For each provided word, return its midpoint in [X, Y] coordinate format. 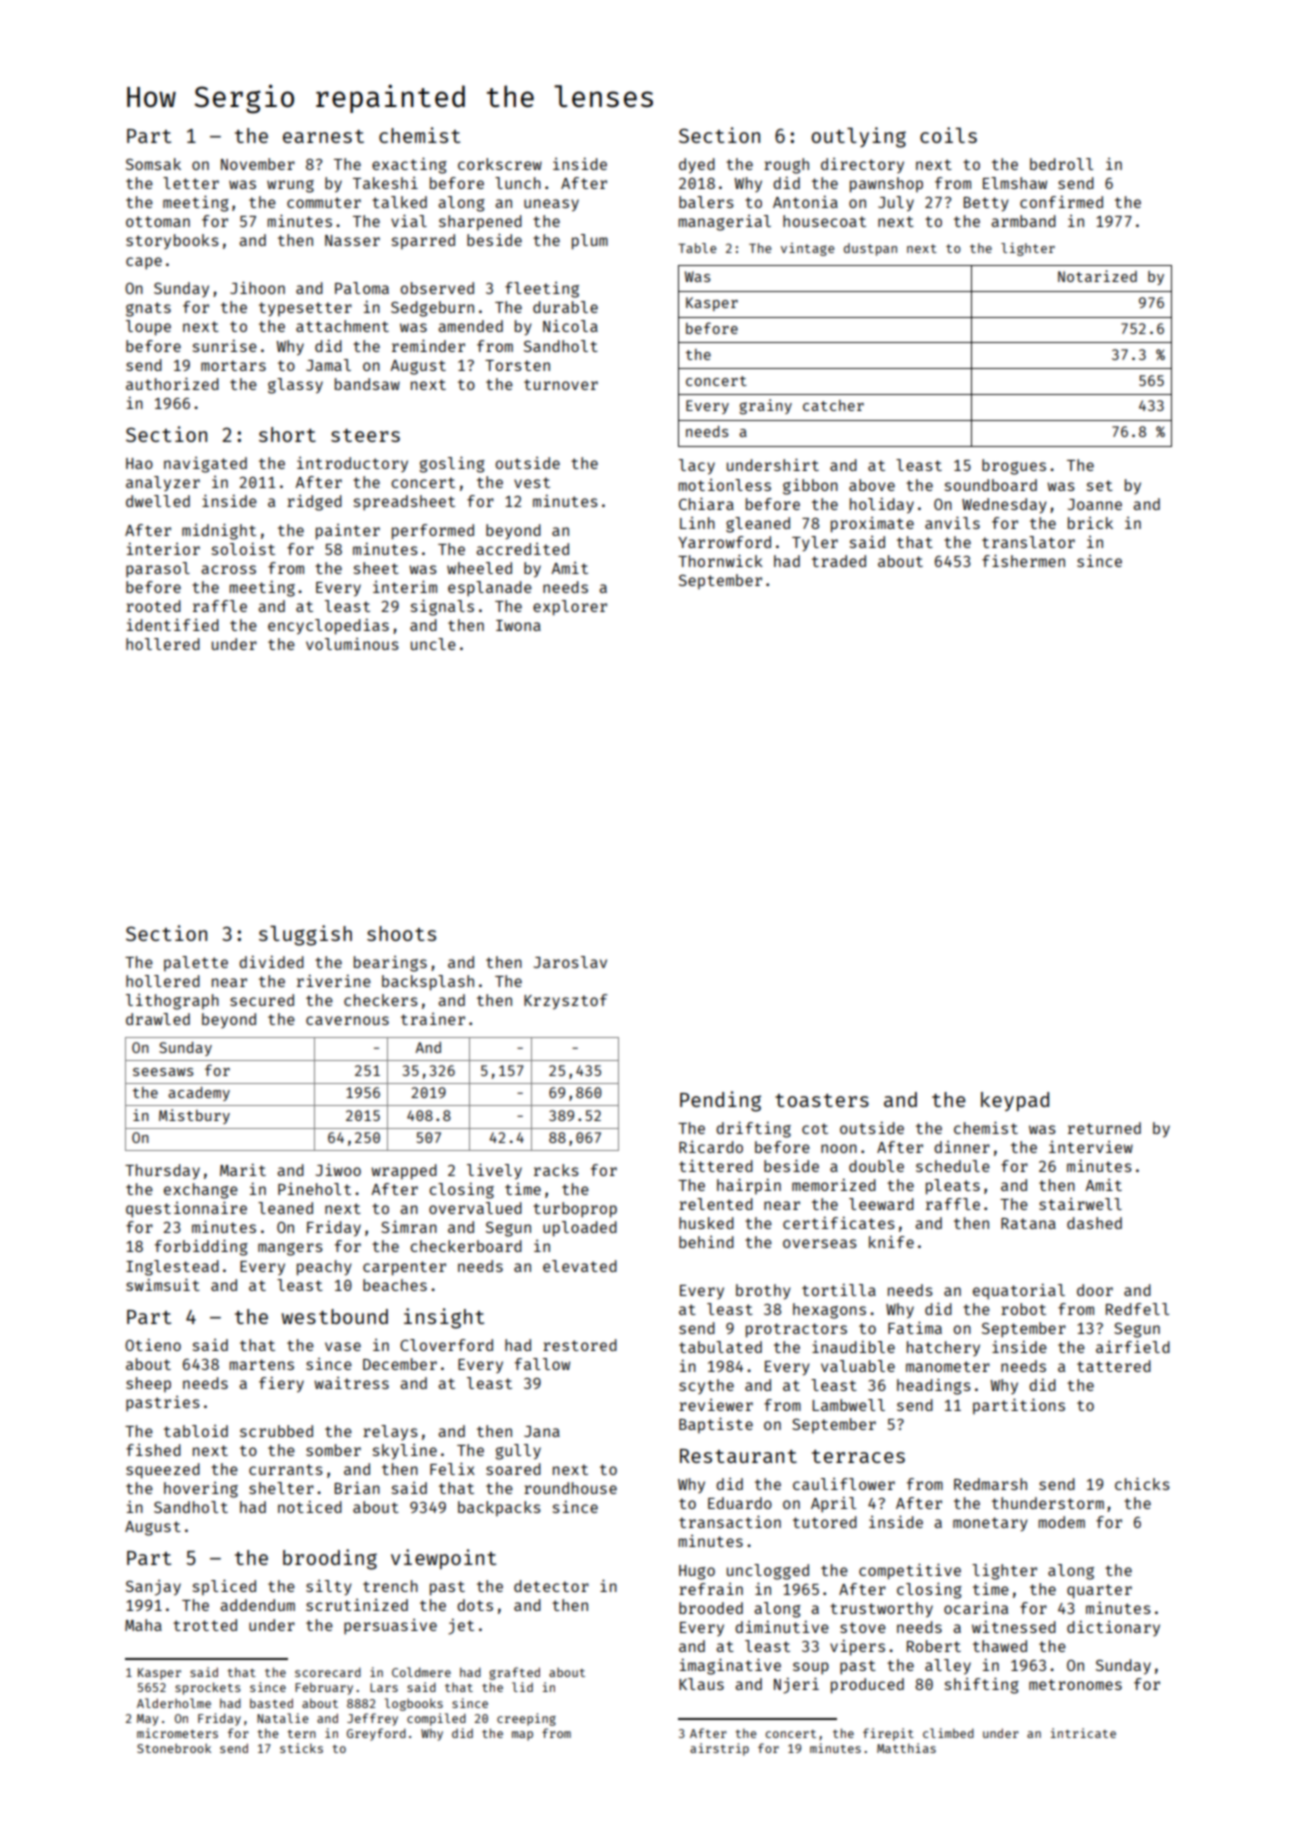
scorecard [328, 1672]
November [258, 164]
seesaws [163, 1072]
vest [532, 482]
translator [1028, 542]
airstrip [719, 1749]
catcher [833, 405]
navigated [205, 465]
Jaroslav [570, 962]
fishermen [1023, 560]
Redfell [1137, 1309]
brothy [763, 1292]
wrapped [404, 1172]
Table [697, 248]
